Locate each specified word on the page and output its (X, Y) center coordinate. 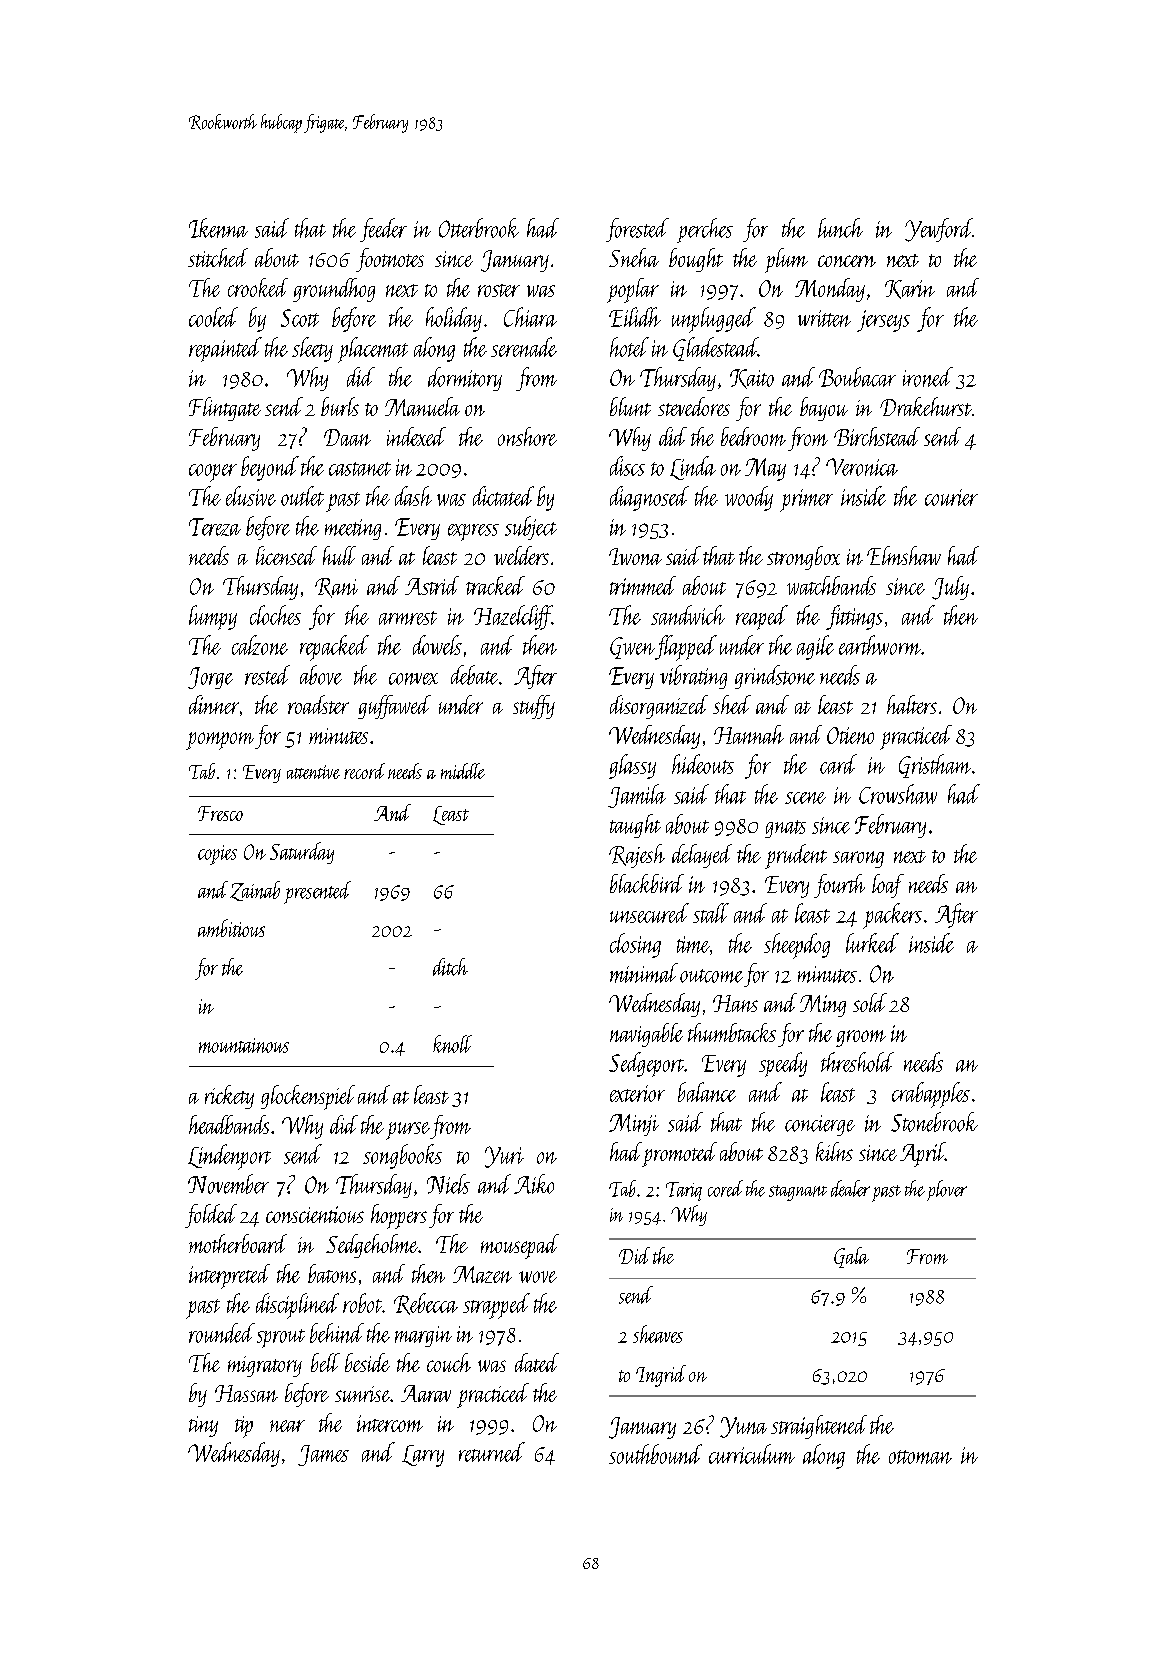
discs (627, 466)
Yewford (939, 230)
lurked (872, 943)
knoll (452, 1044)
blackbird (647, 883)
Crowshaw (898, 794)
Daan (347, 437)
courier (951, 497)
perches (705, 230)
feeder (383, 230)
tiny (203, 1426)
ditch (450, 967)
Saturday (302, 853)
